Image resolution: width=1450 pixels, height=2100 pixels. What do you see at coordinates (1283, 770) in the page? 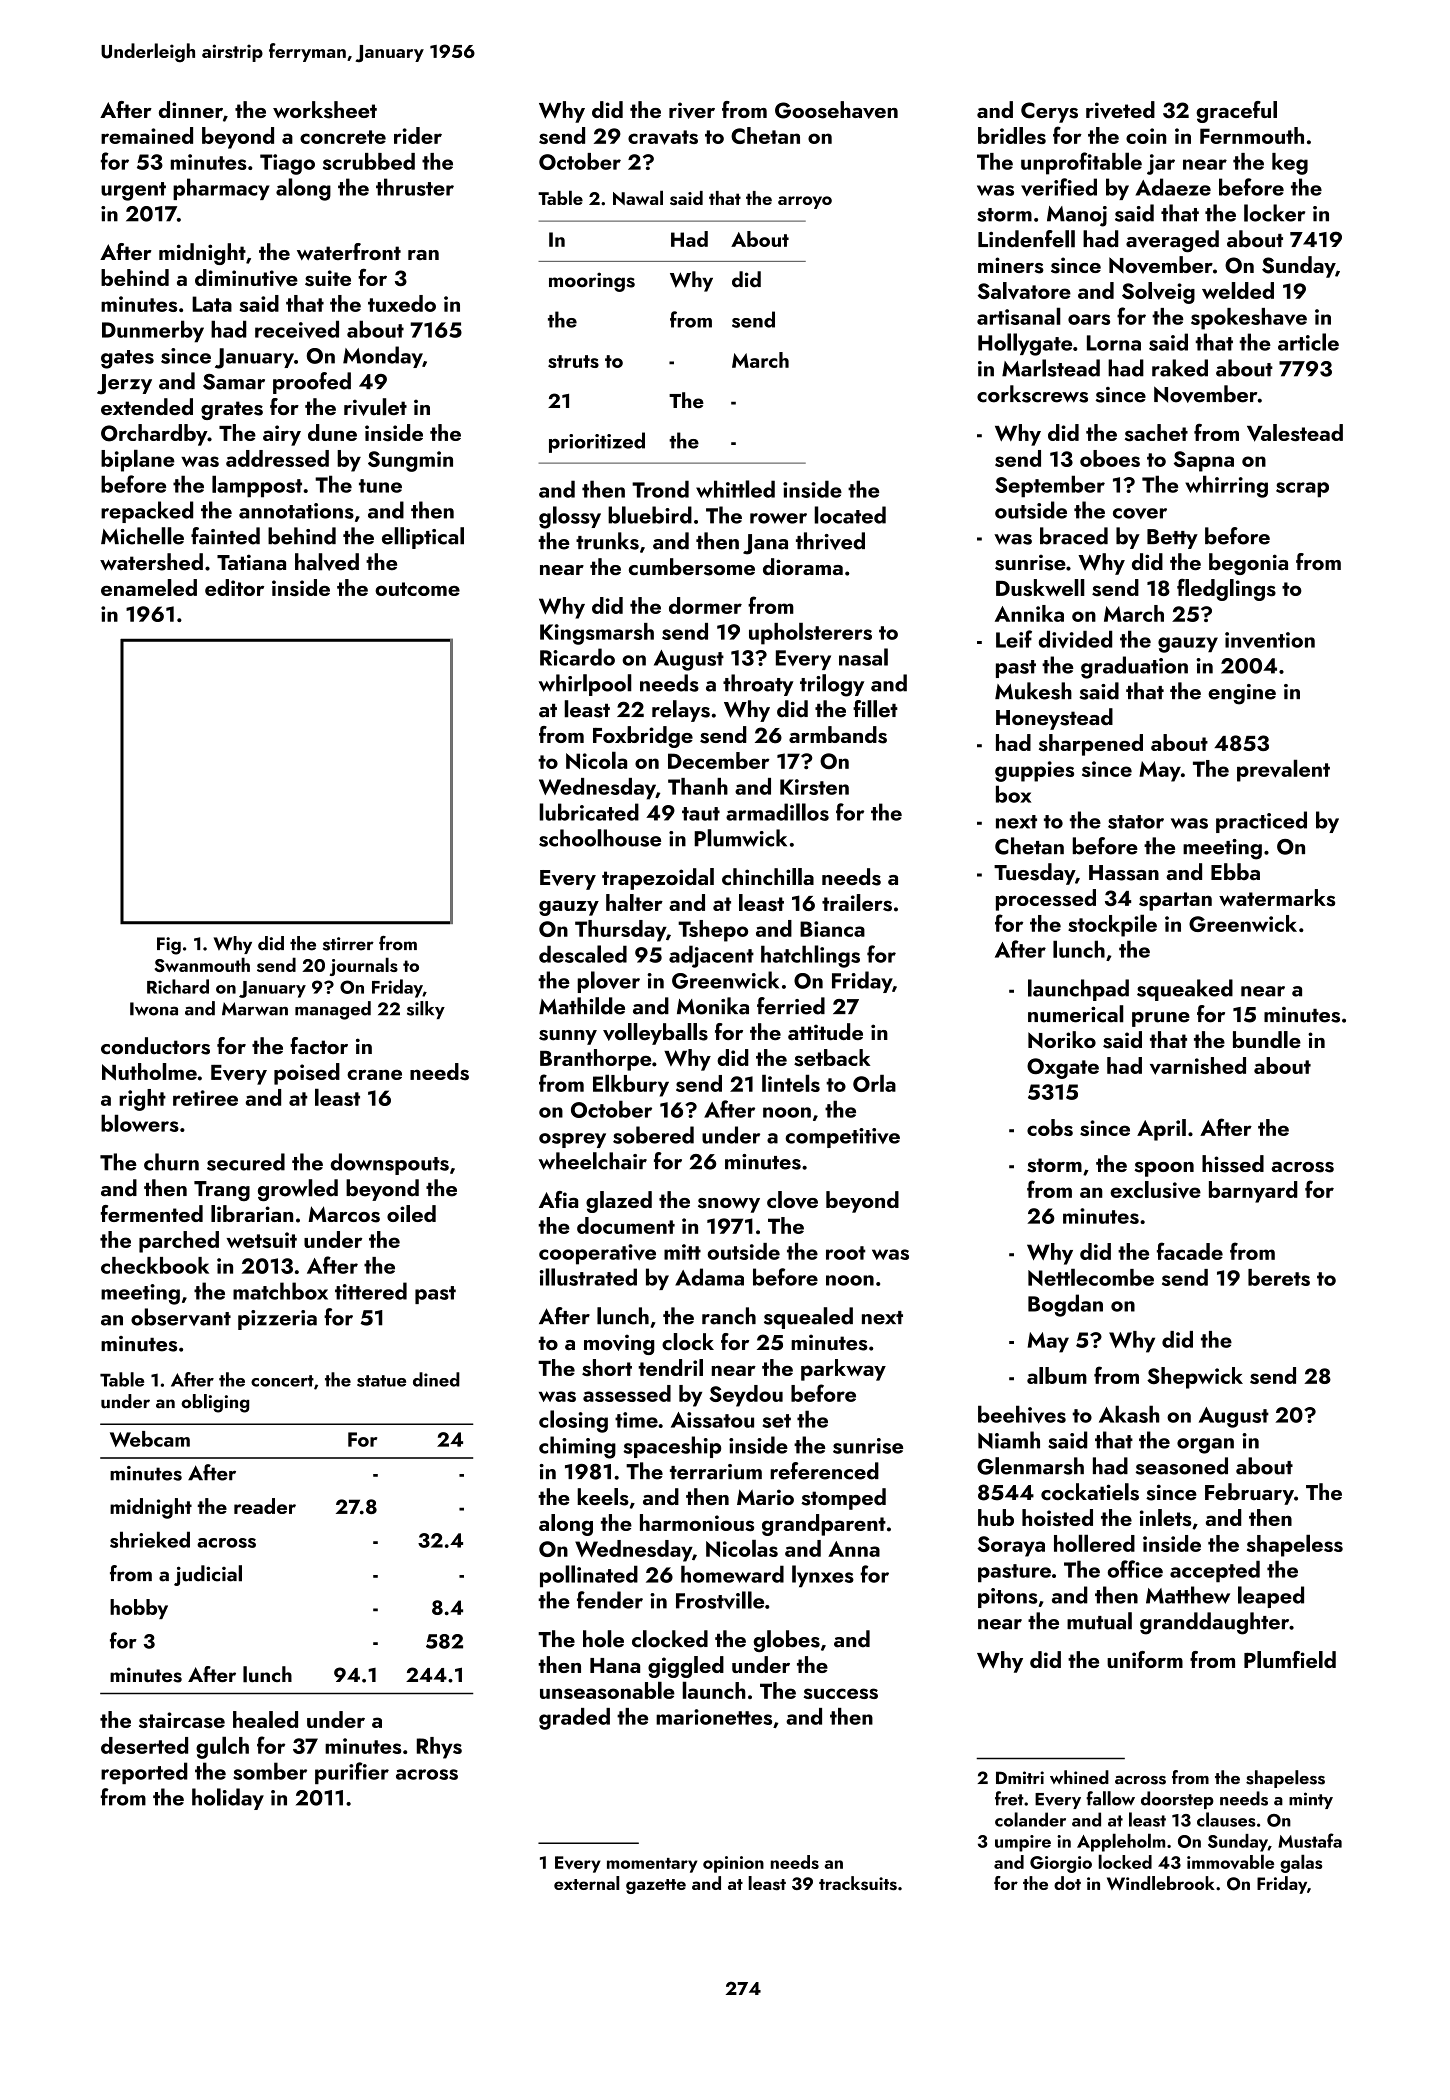
I see `prevalent` at bounding box center [1283, 770].
